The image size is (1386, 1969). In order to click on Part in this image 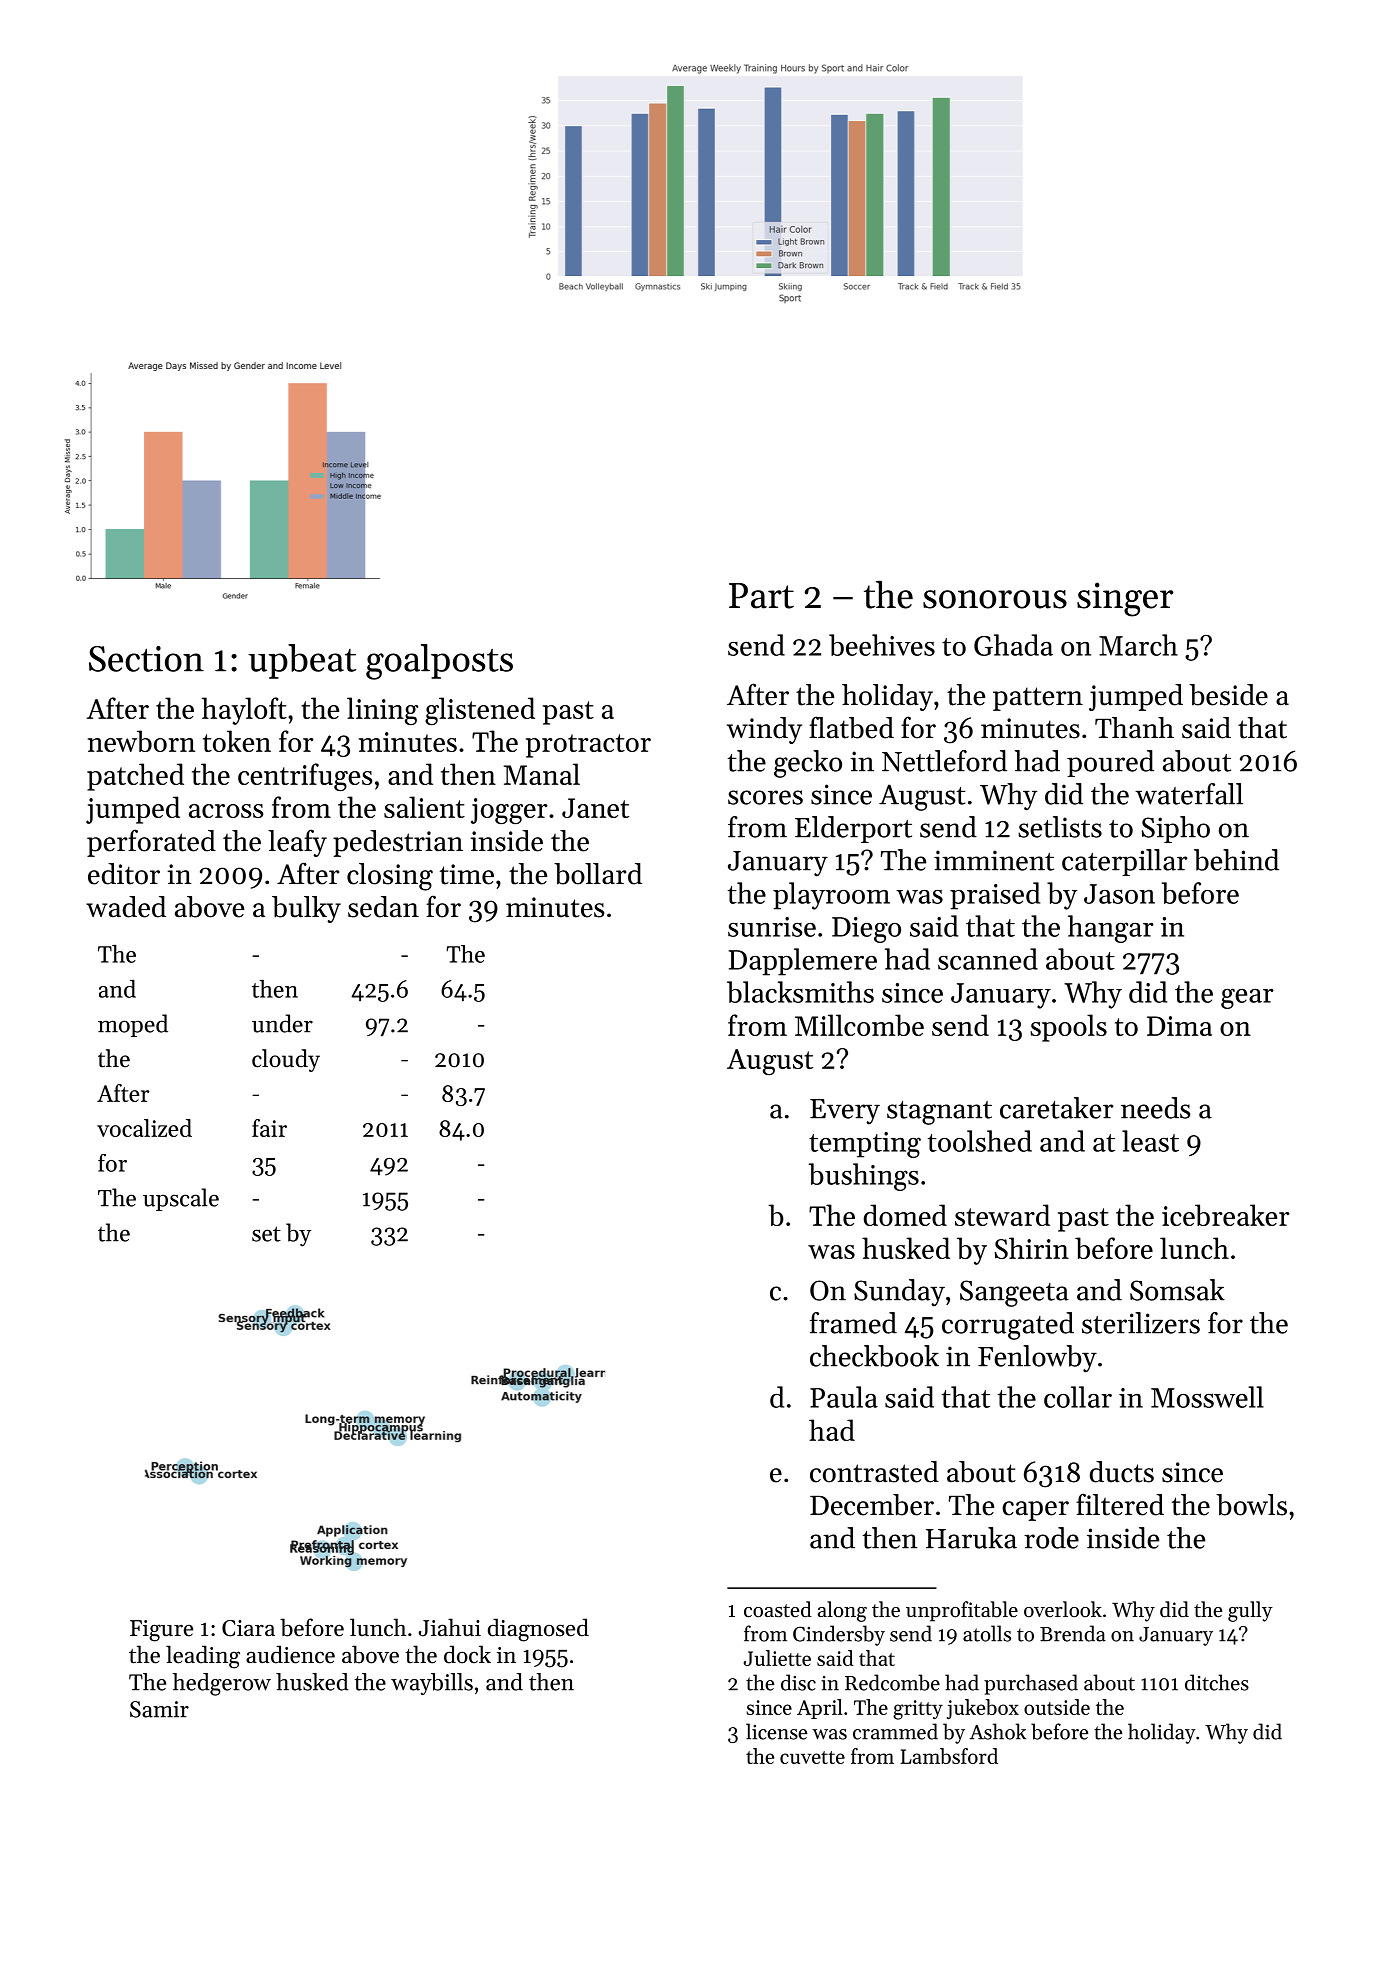, I will do `click(761, 596)`.
